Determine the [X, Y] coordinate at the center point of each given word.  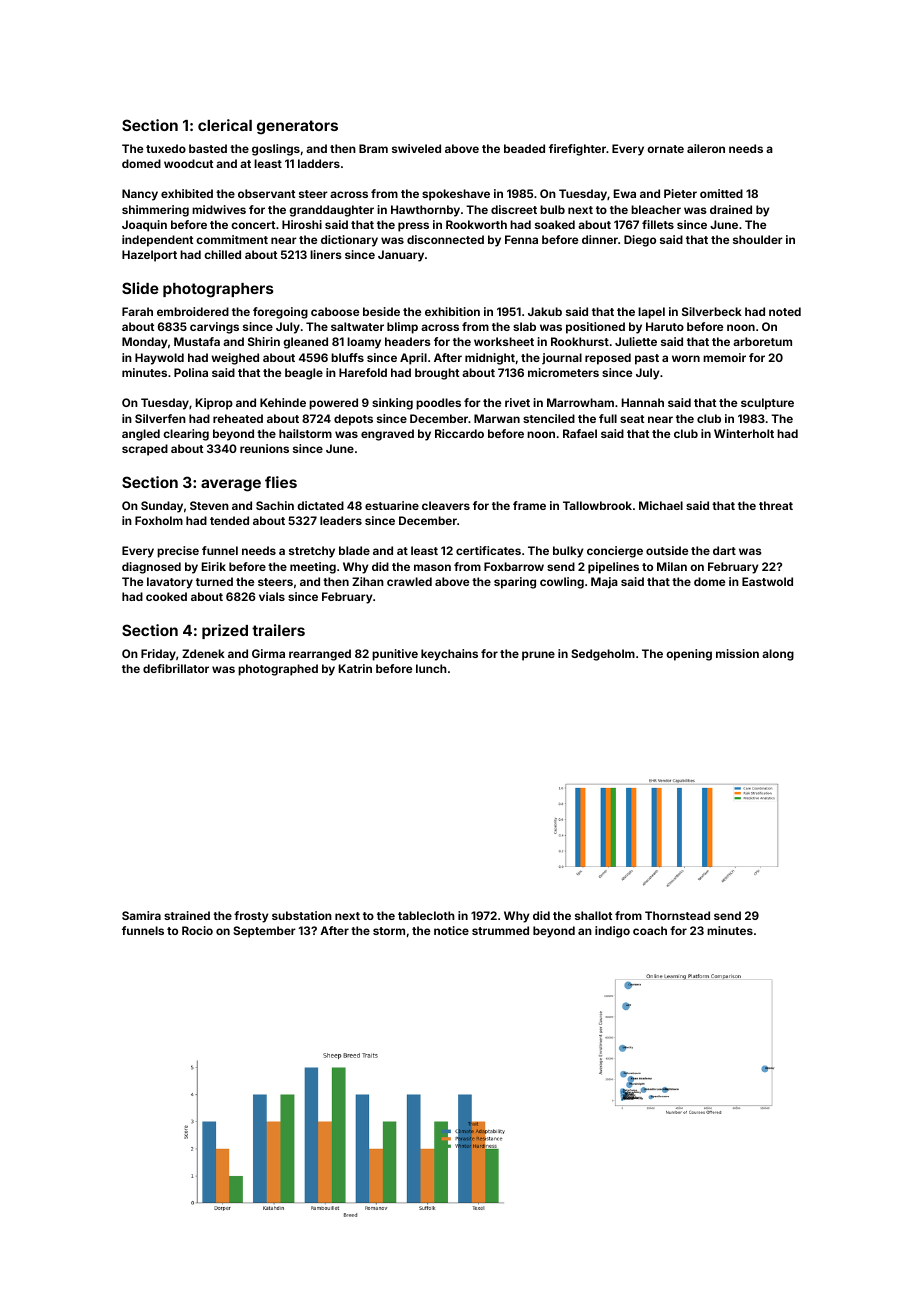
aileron [706, 148]
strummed [500, 930]
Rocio [197, 930]
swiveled [416, 148]
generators [297, 127]
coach [650, 930]
